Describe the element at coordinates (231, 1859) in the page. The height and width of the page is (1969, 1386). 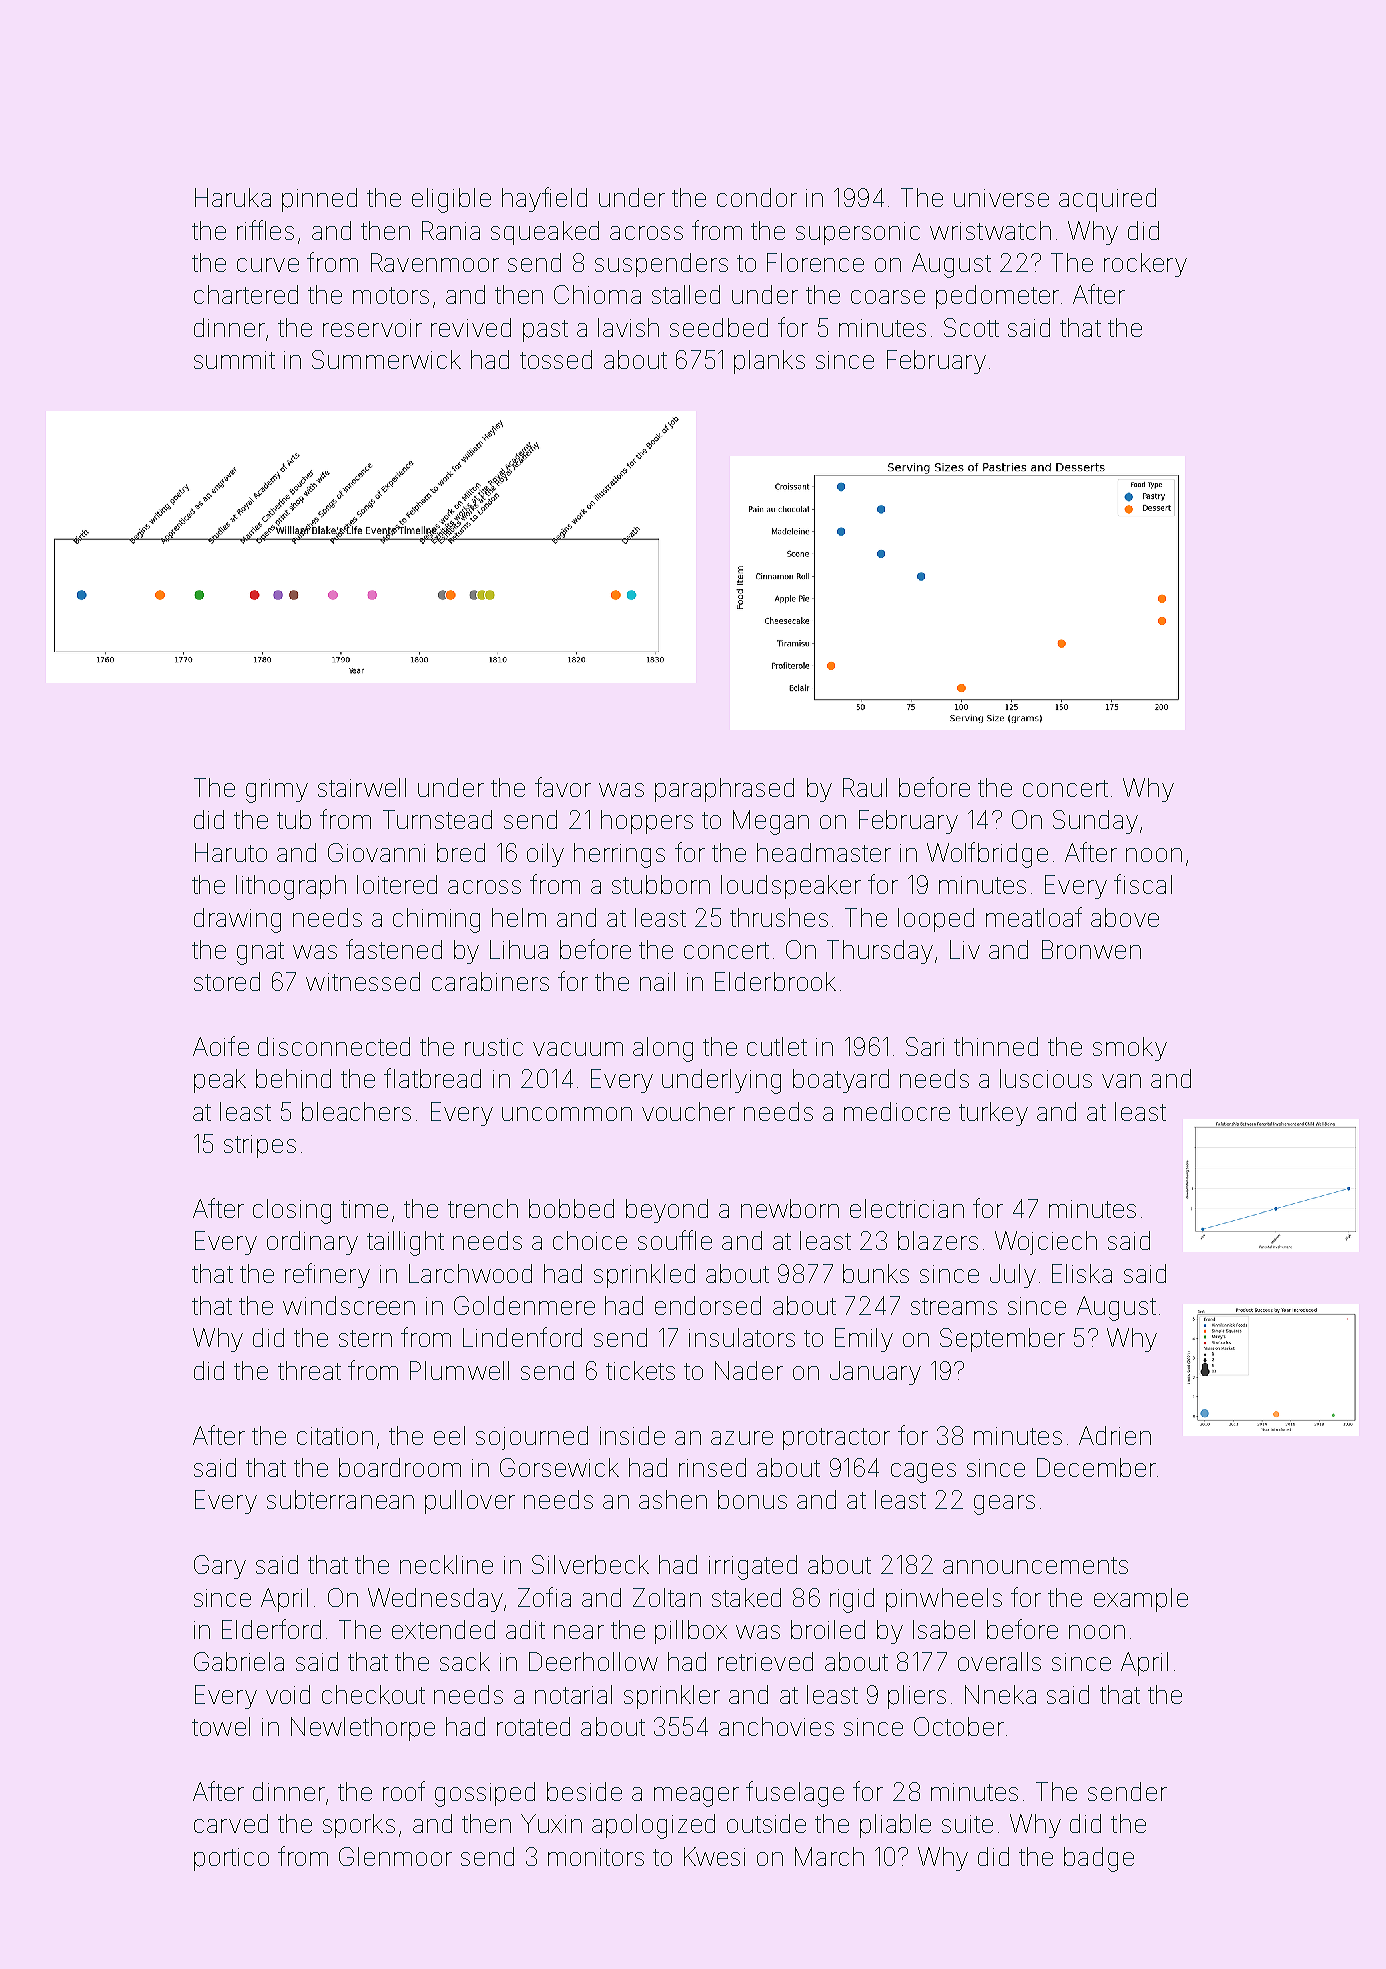
I see `portico` at that location.
